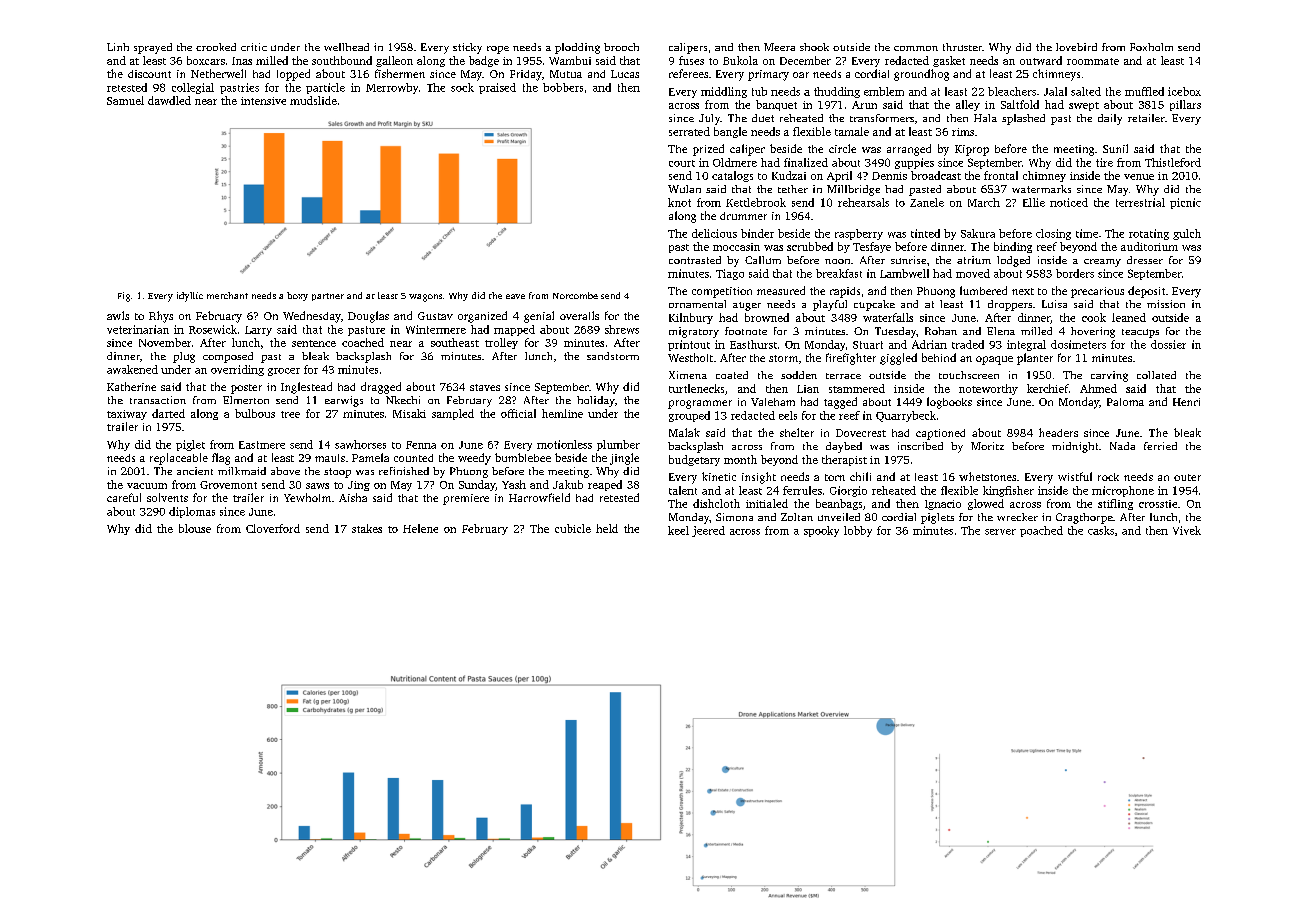 Image resolution: width=1308 pixels, height=924 pixels. Describe the element at coordinates (1168, 344) in the page. I see `dossier` at that location.
